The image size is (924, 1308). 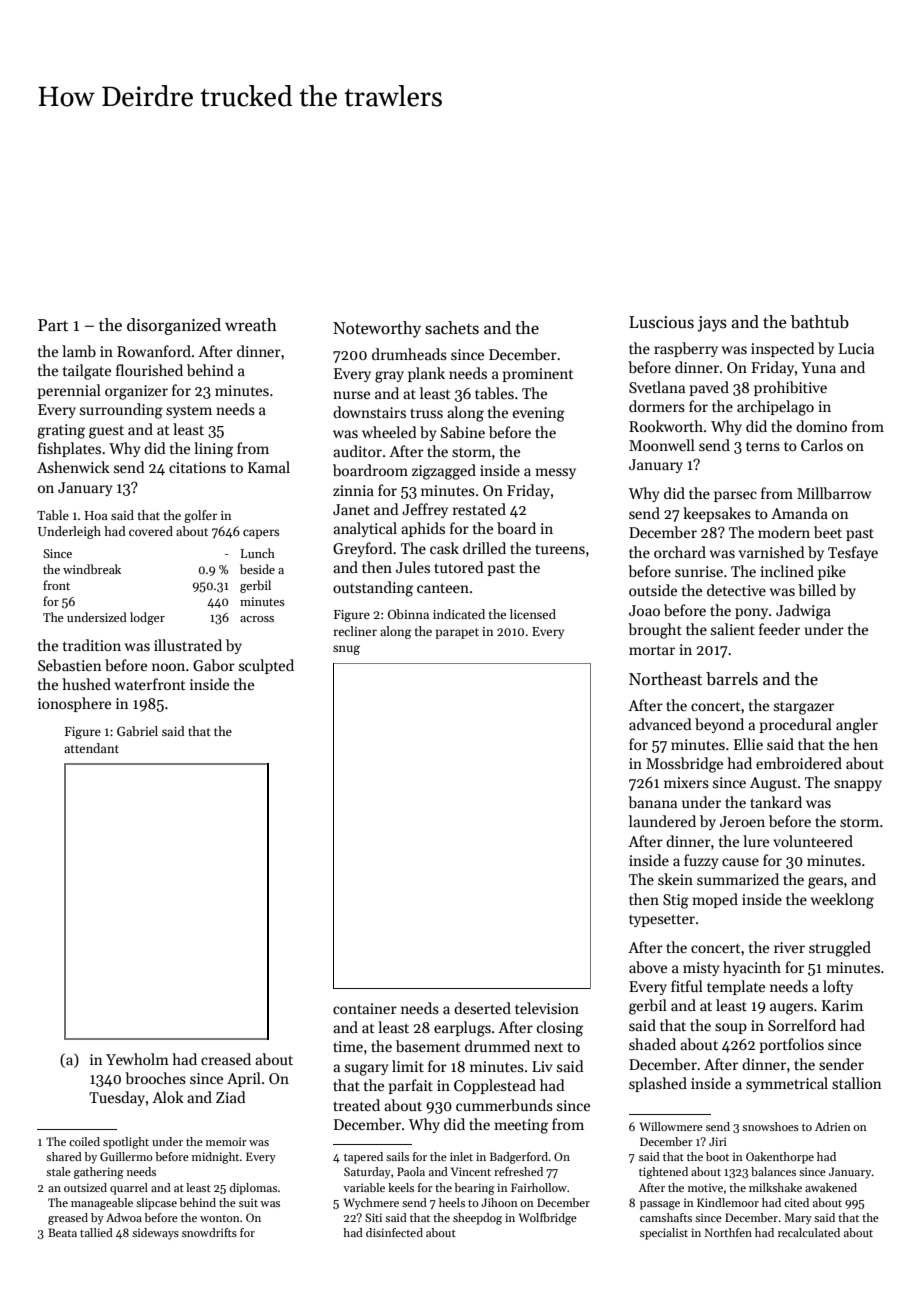 I want to click on tureens, so click(x=560, y=549).
